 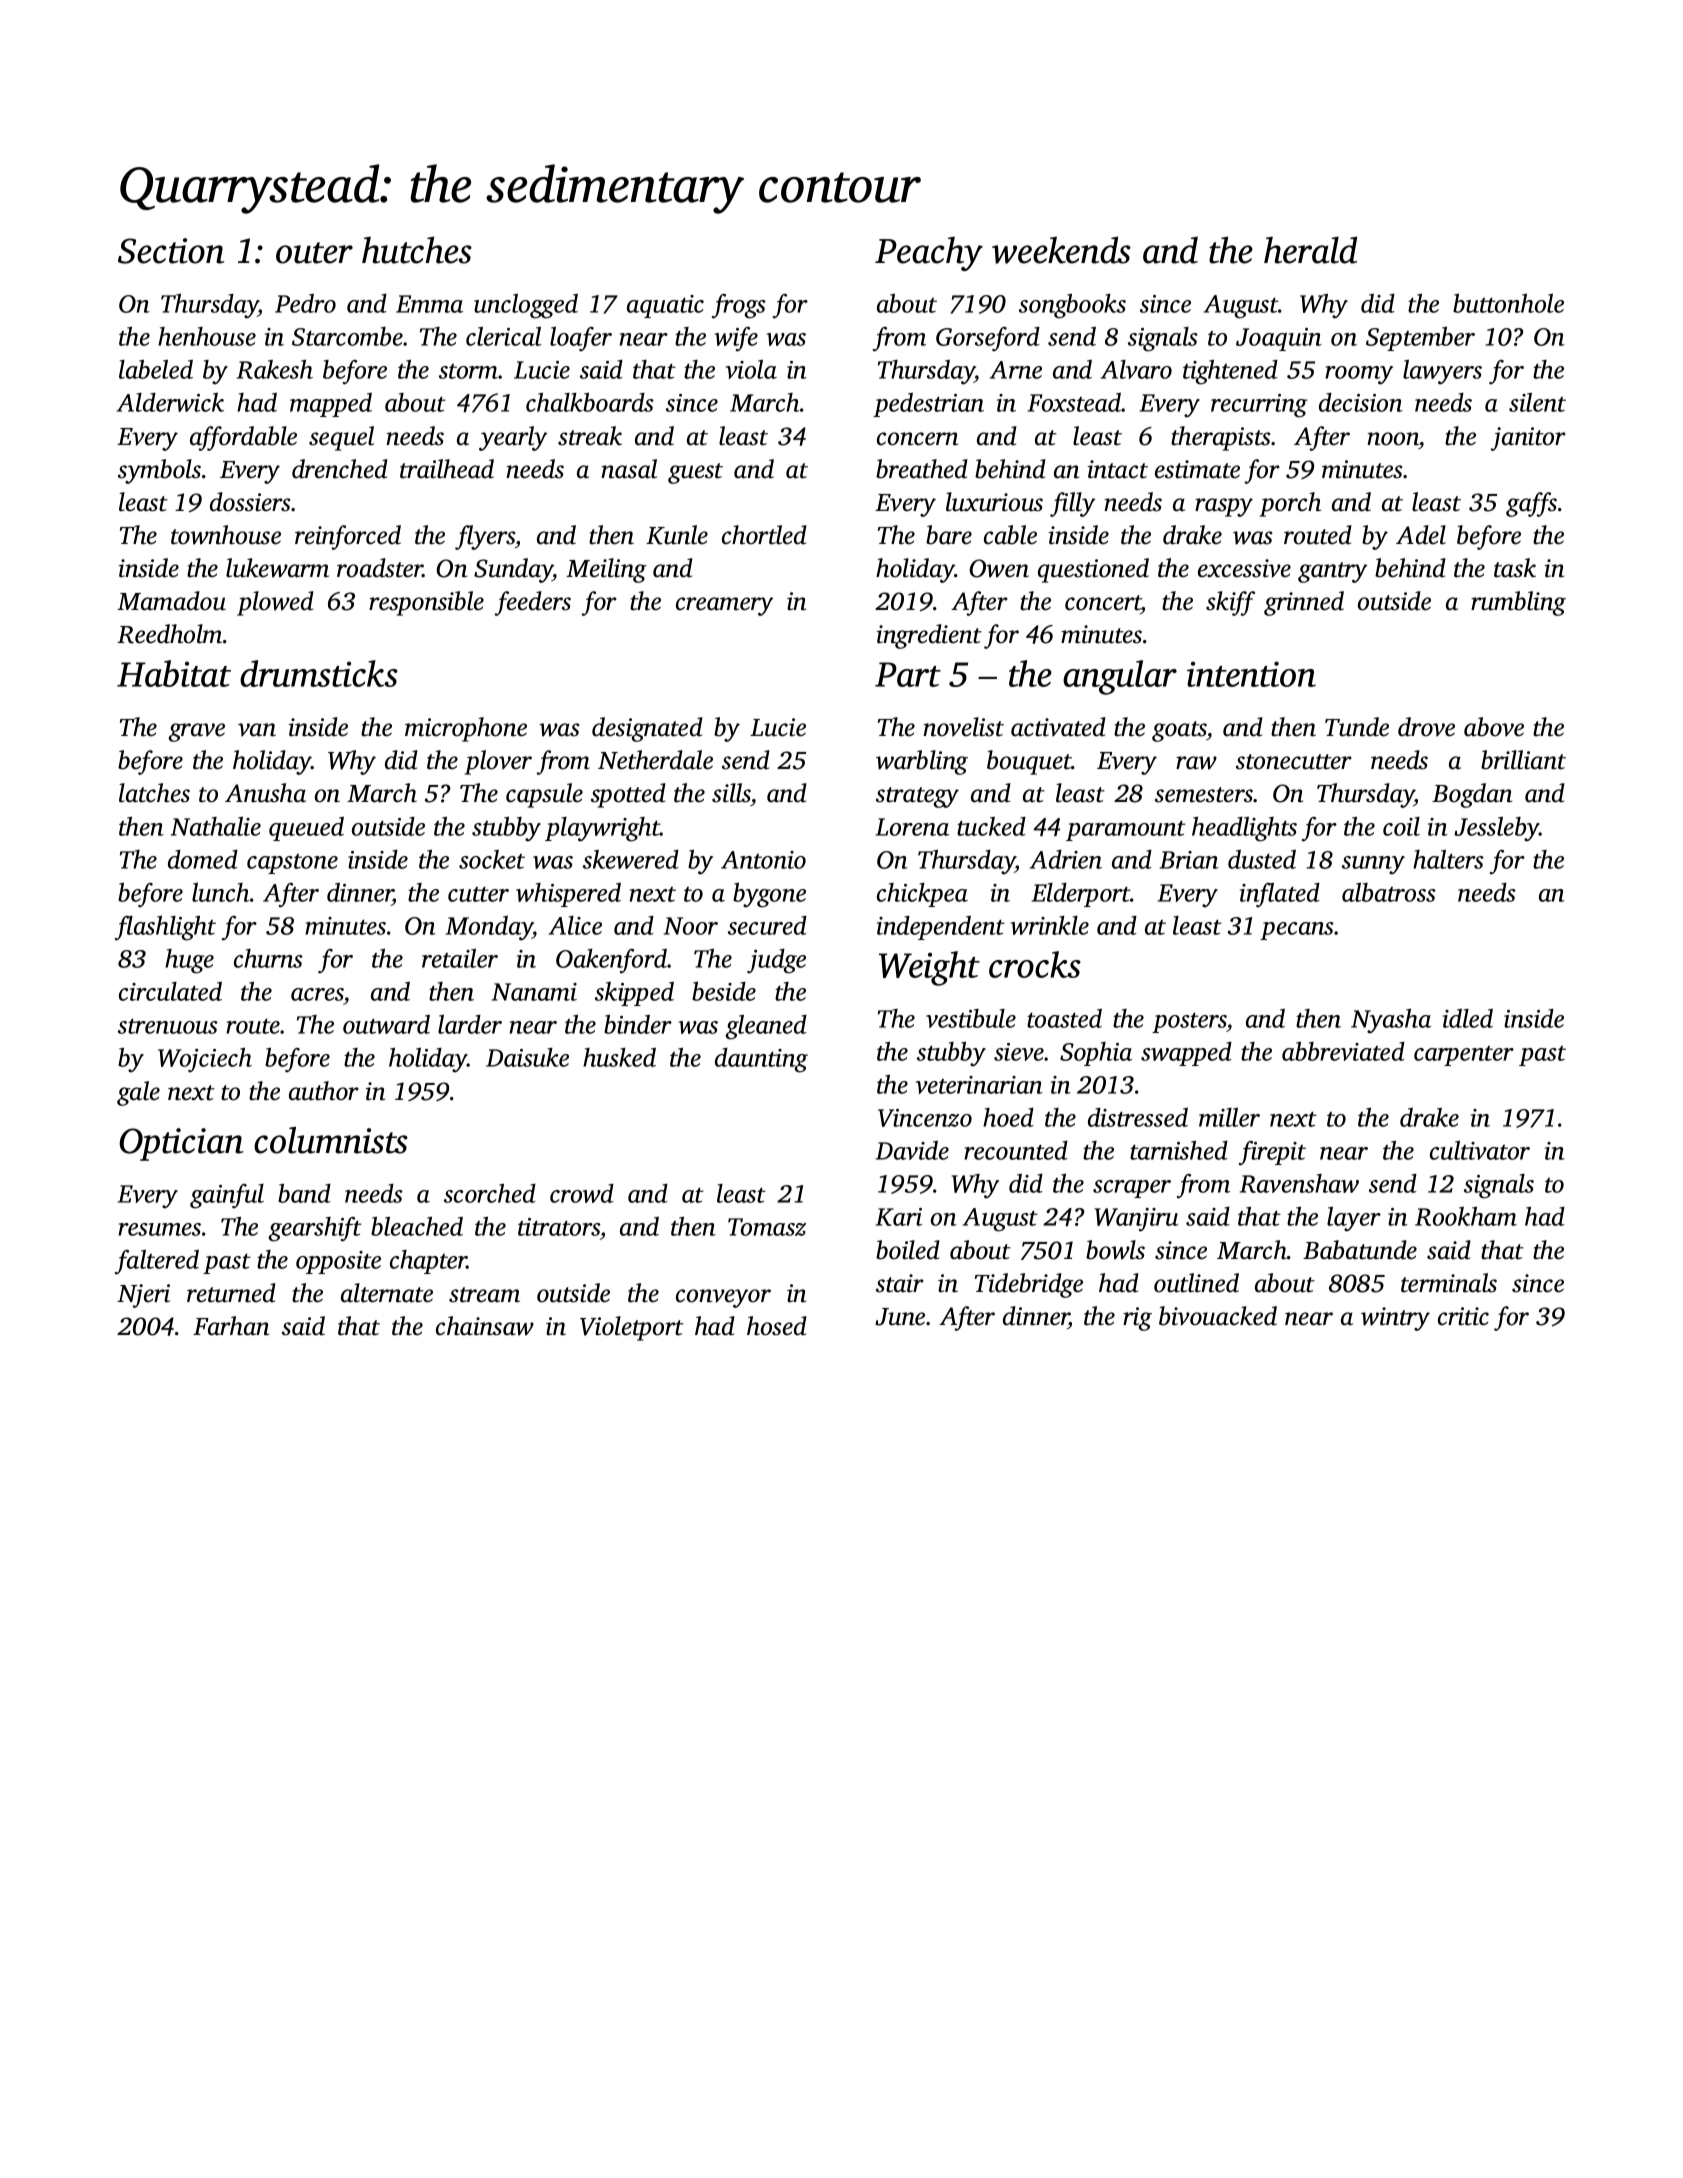 I want to click on noon, so click(x=1393, y=439).
